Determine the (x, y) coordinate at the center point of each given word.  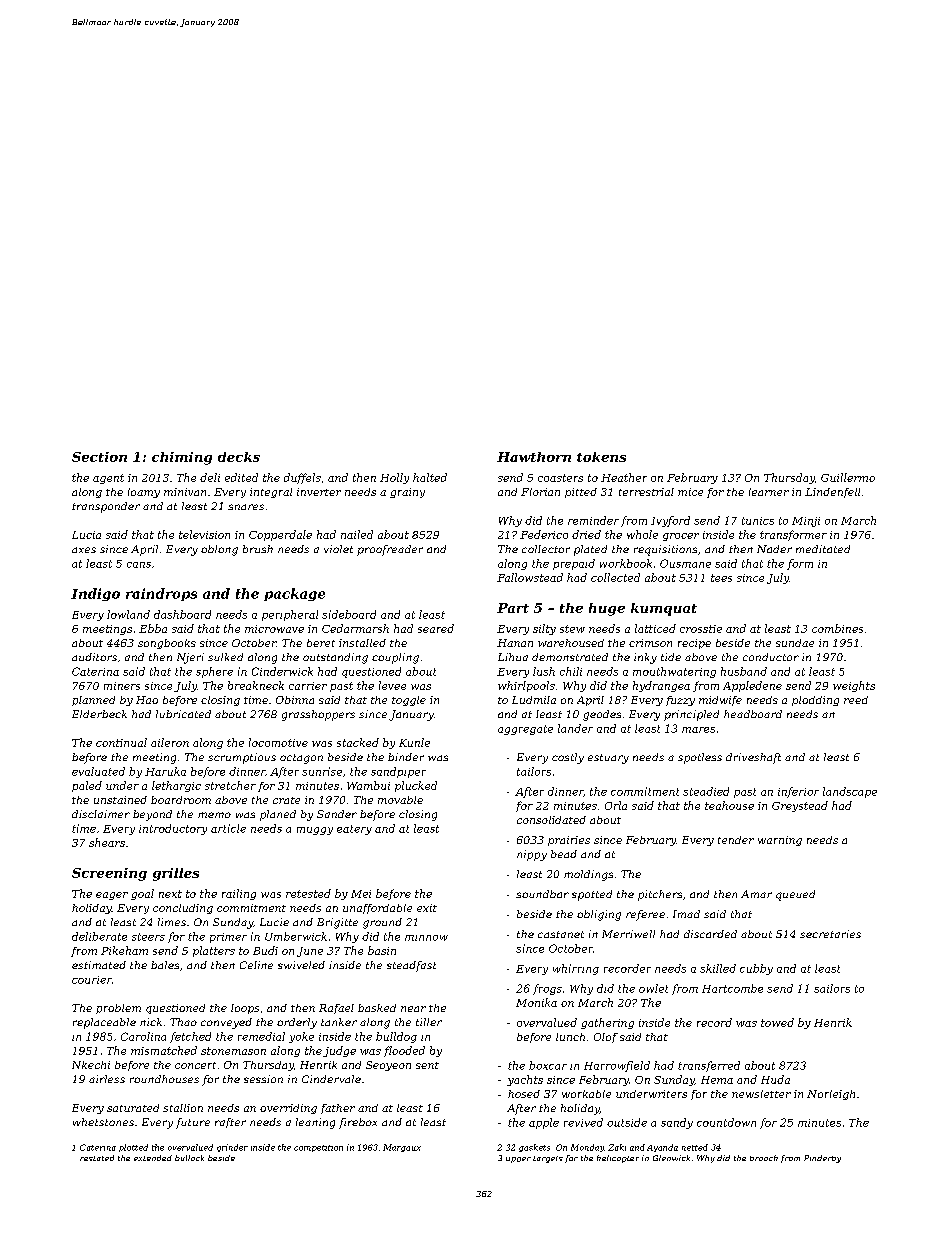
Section (99, 457)
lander (575, 728)
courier (92, 980)
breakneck (256, 685)
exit (427, 908)
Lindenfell (832, 493)
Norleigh (831, 1095)
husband (744, 671)
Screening (109, 874)
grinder (232, 1148)
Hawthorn (534, 457)
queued (795, 895)
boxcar (548, 1065)
